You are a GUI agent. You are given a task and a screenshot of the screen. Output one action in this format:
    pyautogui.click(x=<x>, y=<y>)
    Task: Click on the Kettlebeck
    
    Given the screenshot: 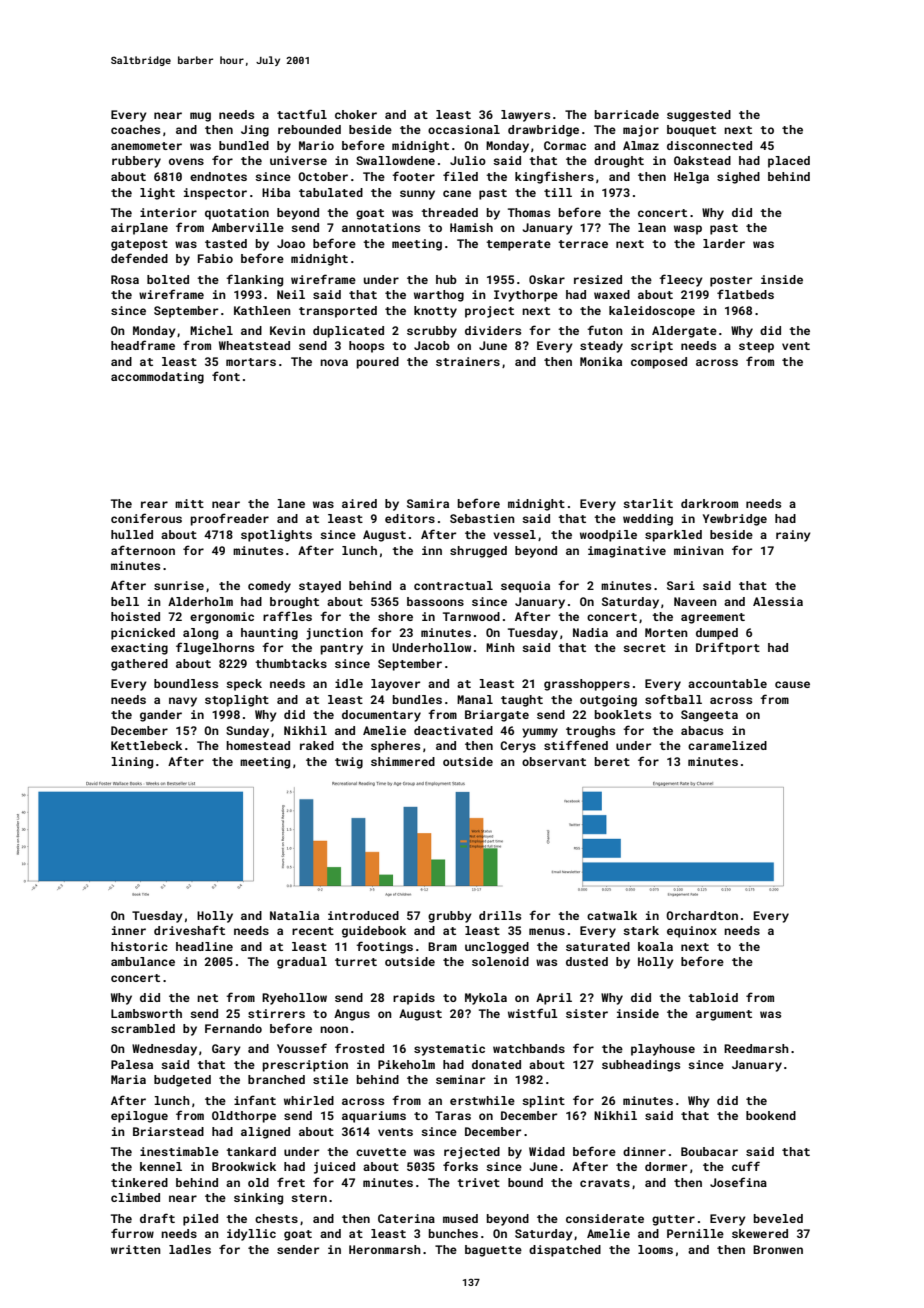 What is the action you would take?
    pyautogui.click(x=146, y=745)
